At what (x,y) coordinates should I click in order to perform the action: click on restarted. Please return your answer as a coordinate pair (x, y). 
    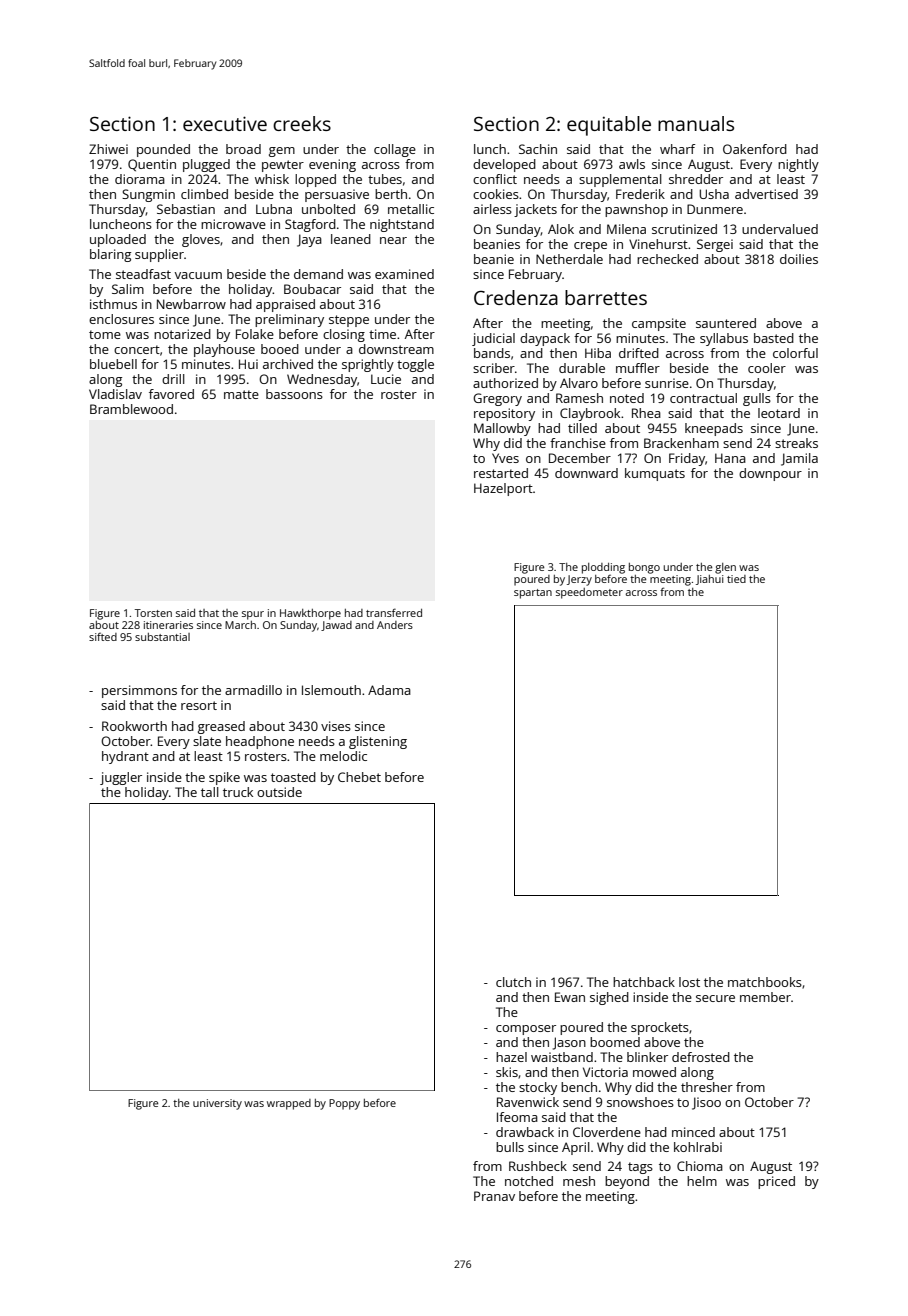
    Looking at the image, I should click on (501, 473).
